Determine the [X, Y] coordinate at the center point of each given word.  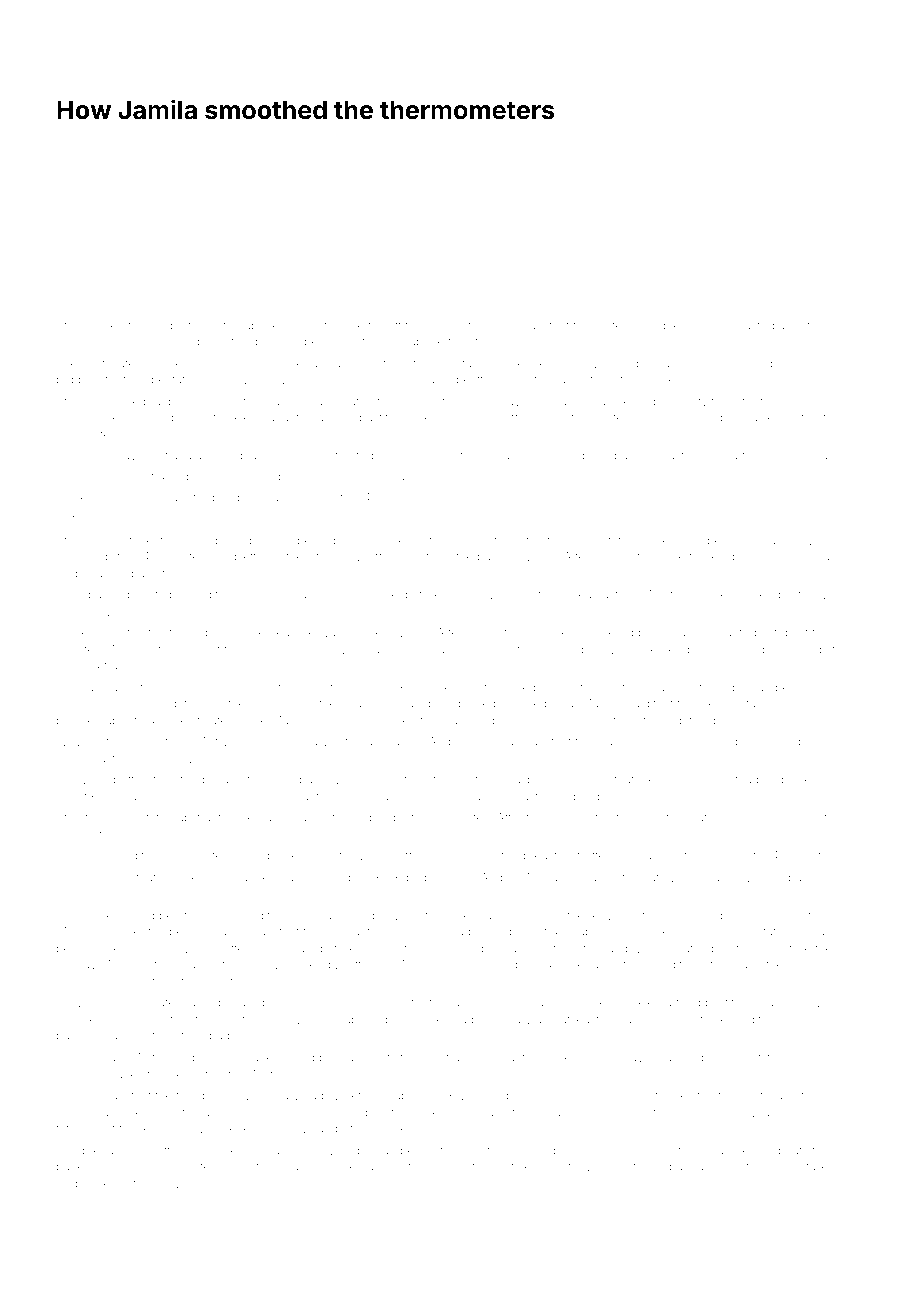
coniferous [477, 1166]
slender [731, 649]
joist [124, 1185]
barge [493, 558]
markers [79, 341]
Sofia [505, 325]
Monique [427, 965]
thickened [727, 1019]
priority [146, 596]
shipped [158, 916]
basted [756, 325]
